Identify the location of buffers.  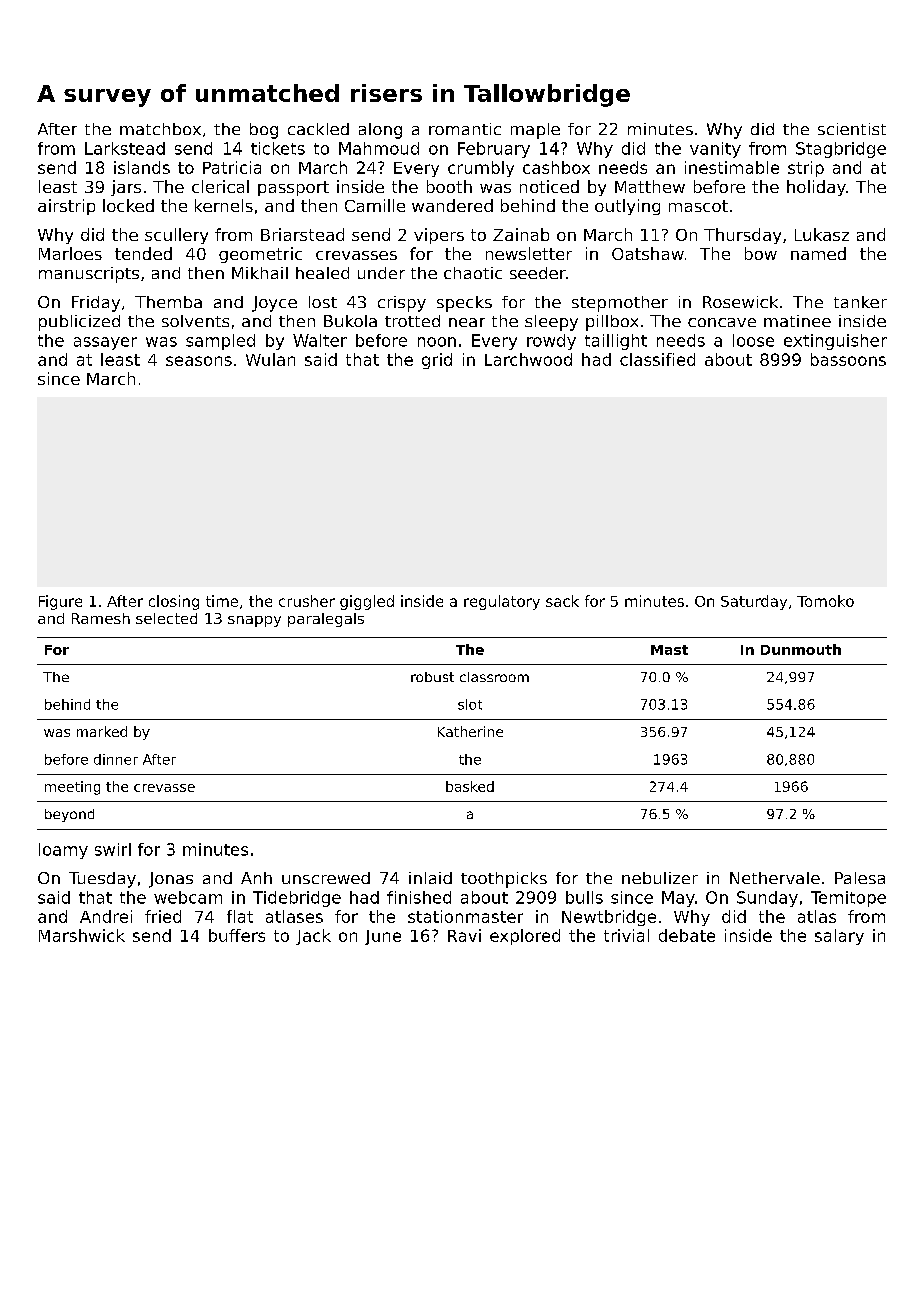
(237, 935).
